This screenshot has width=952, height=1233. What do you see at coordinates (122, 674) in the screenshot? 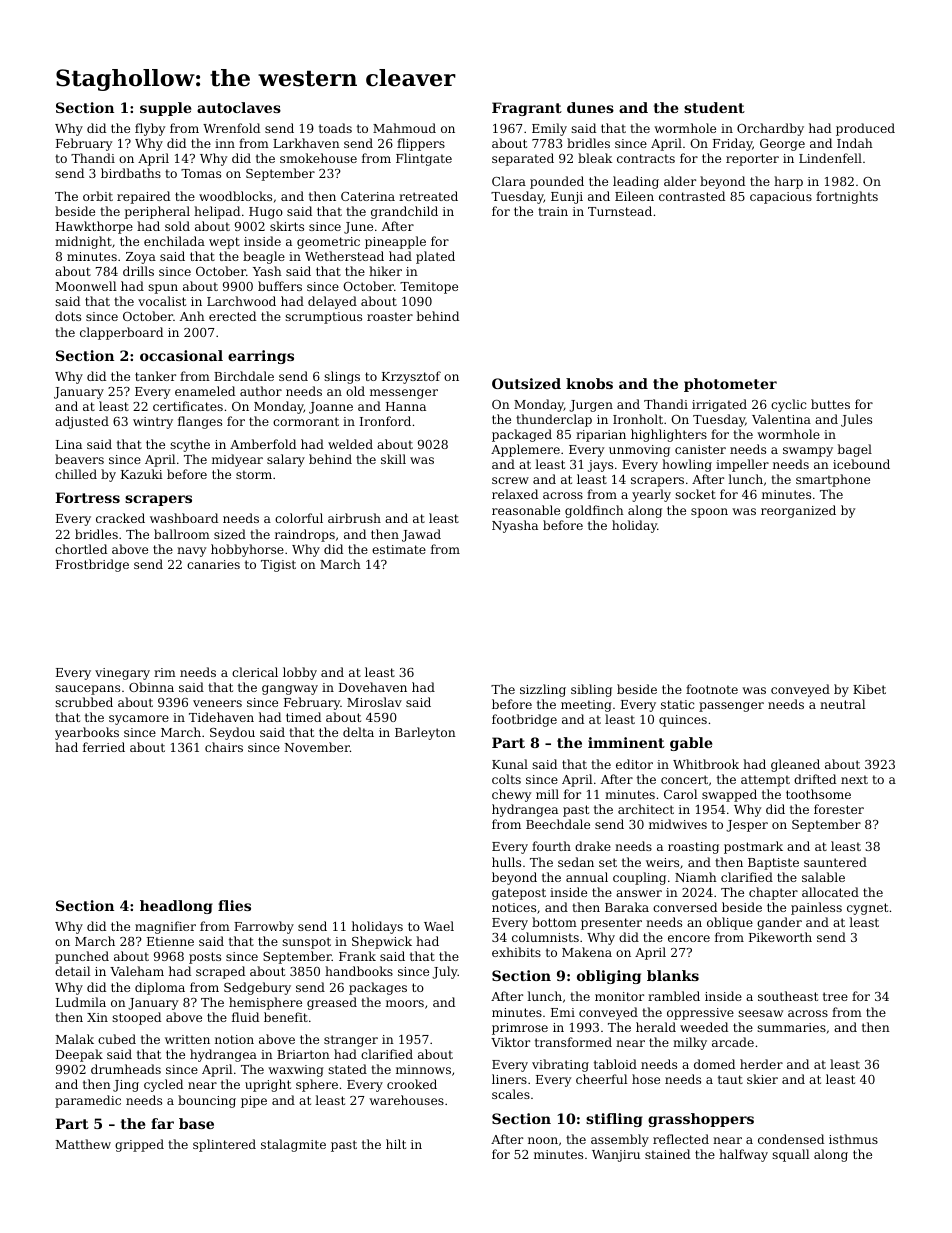
I see `vinegary` at bounding box center [122, 674].
